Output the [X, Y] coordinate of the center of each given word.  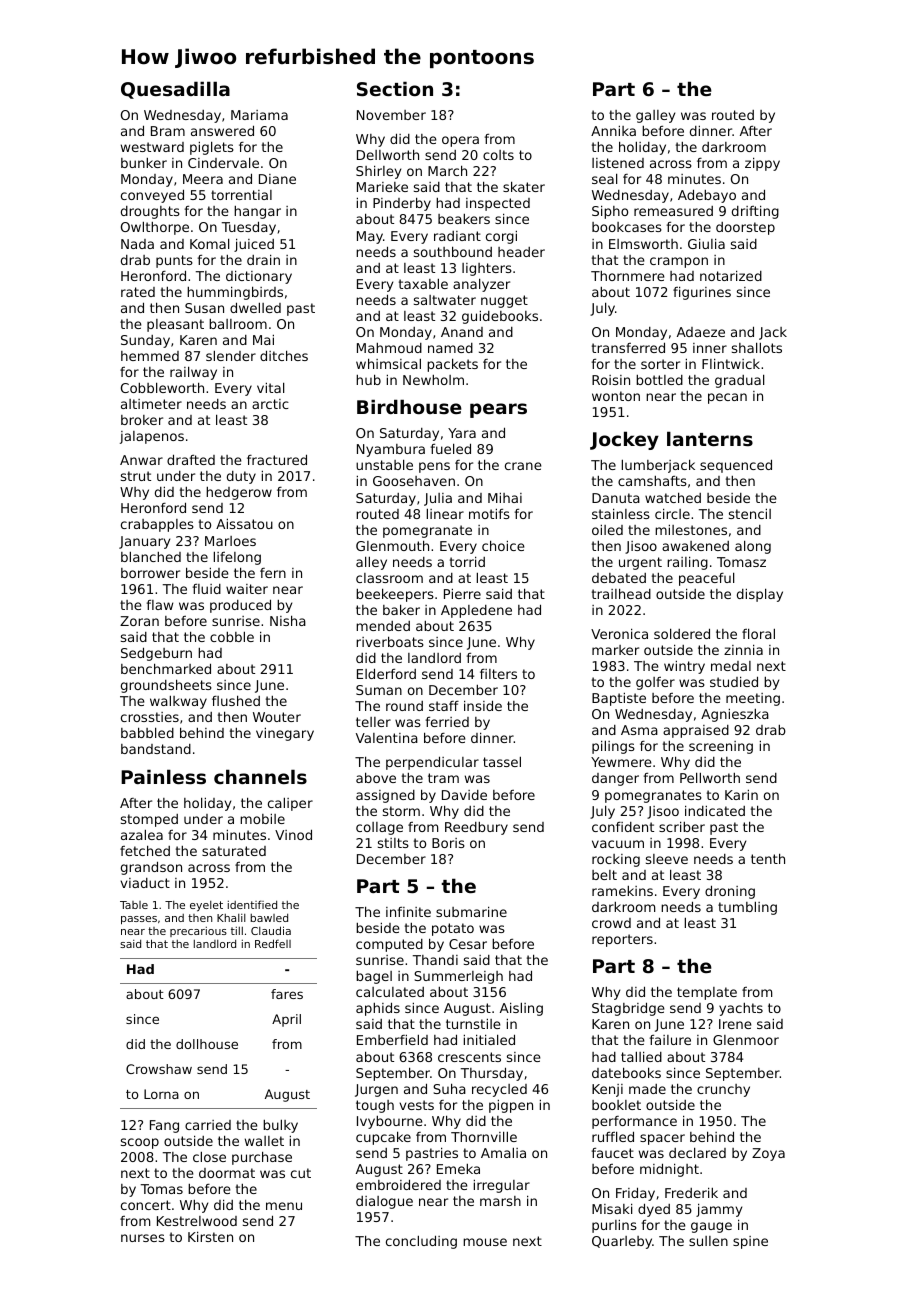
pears [498, 410]
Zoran [139, 621]
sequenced [736, 466]
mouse [485, 1242]
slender [231, 356]
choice [503, 545]
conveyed [152, 196]
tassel [502, 762]
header [521, 252]
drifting [755, 212]
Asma [639, 730]
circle [672, 514]
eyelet [206, 906]
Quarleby [622, 1242]
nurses [143, 1238]
